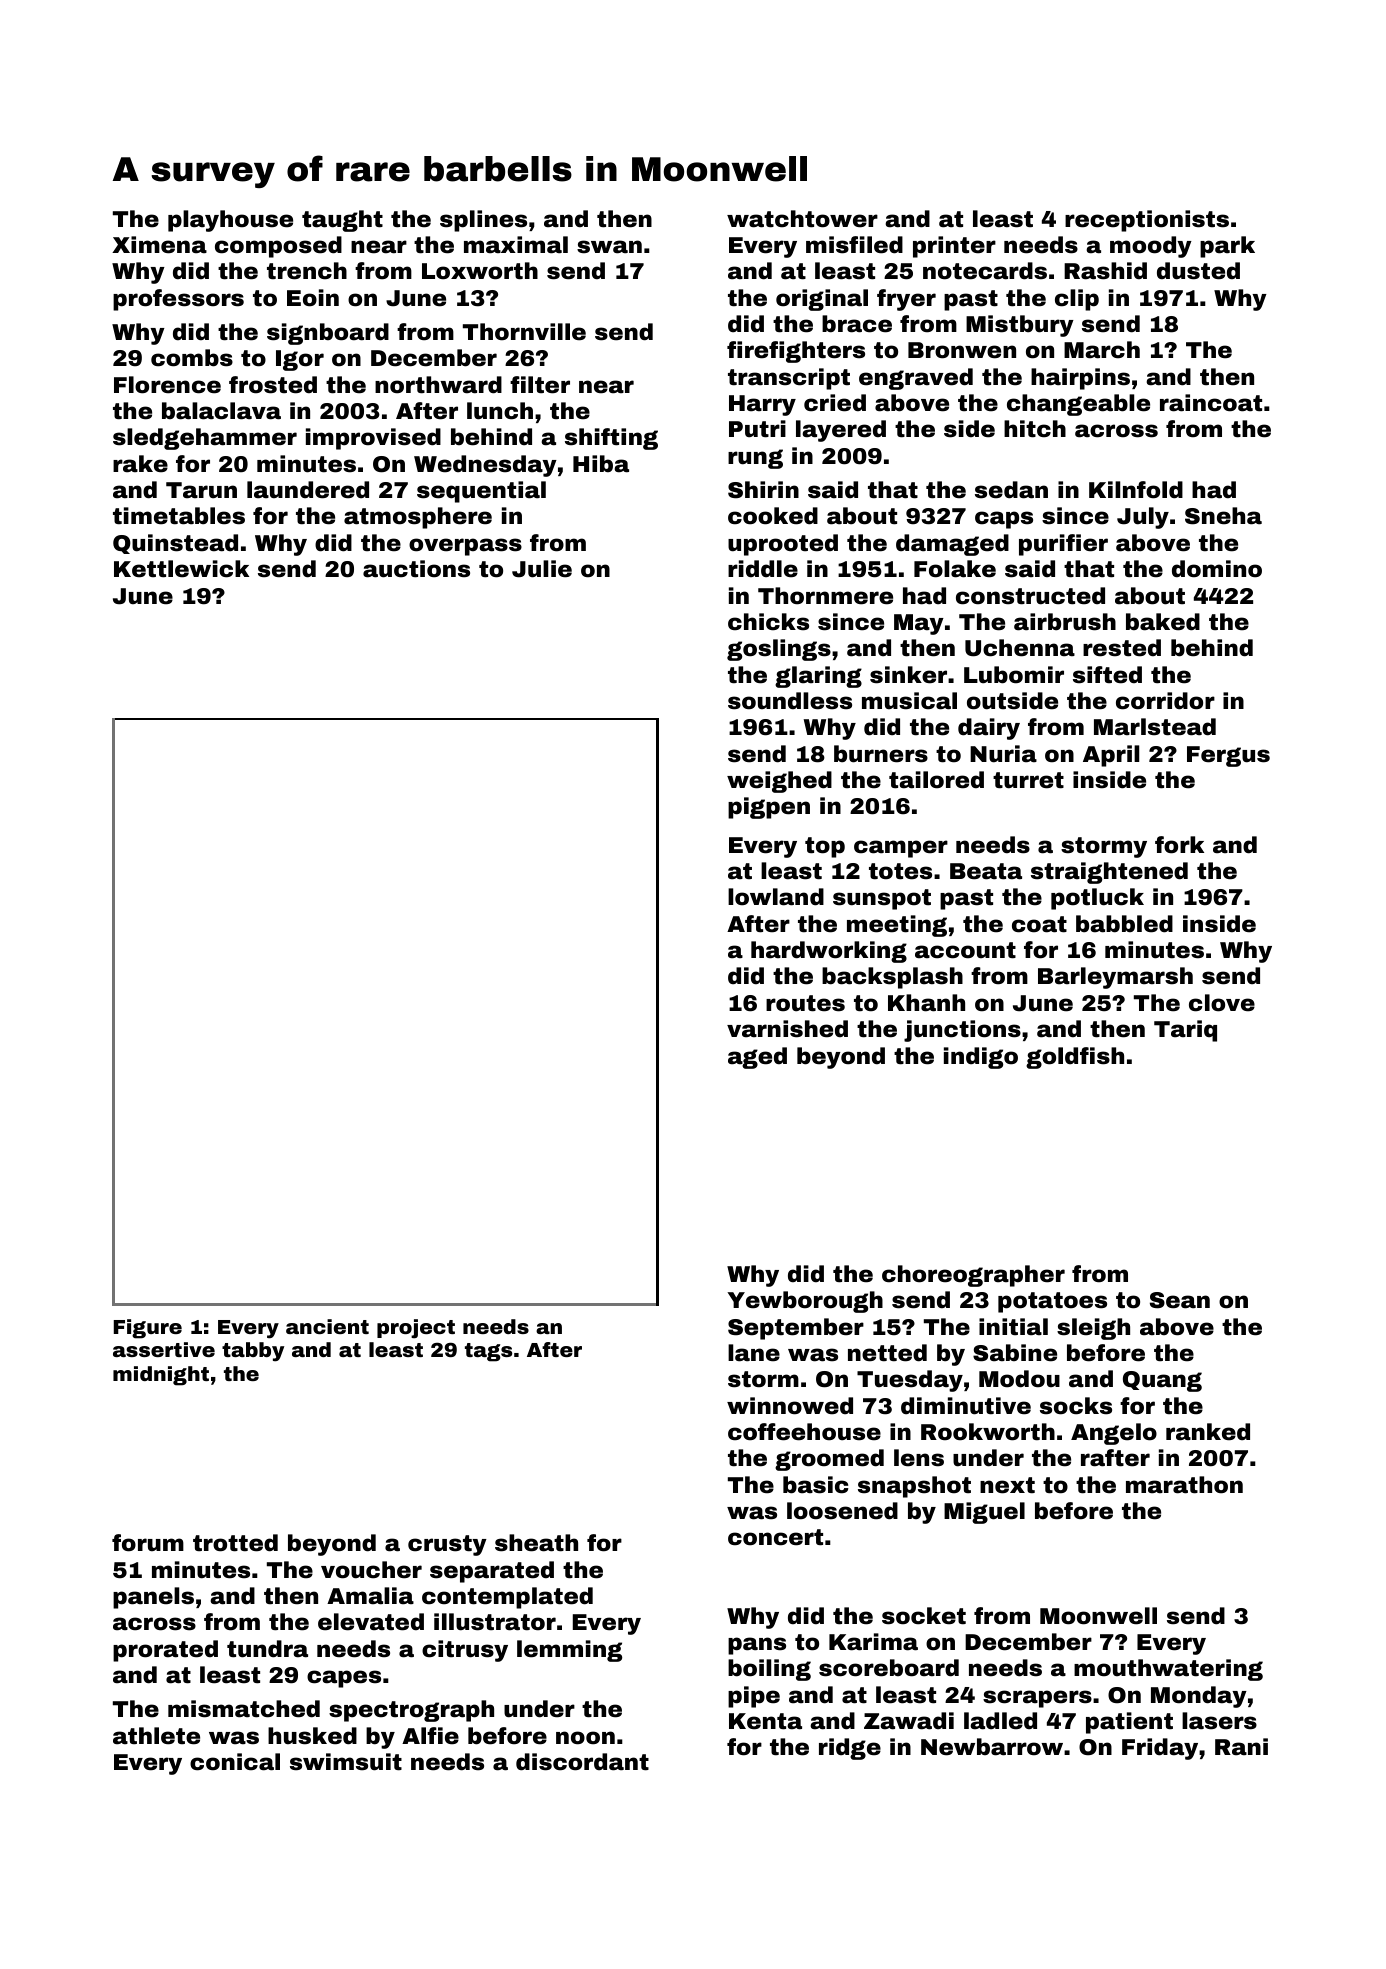 Image resolution: width=1386 pixels, height=1969 pixels. I want to click on receptionists, so click(1147, 221).
